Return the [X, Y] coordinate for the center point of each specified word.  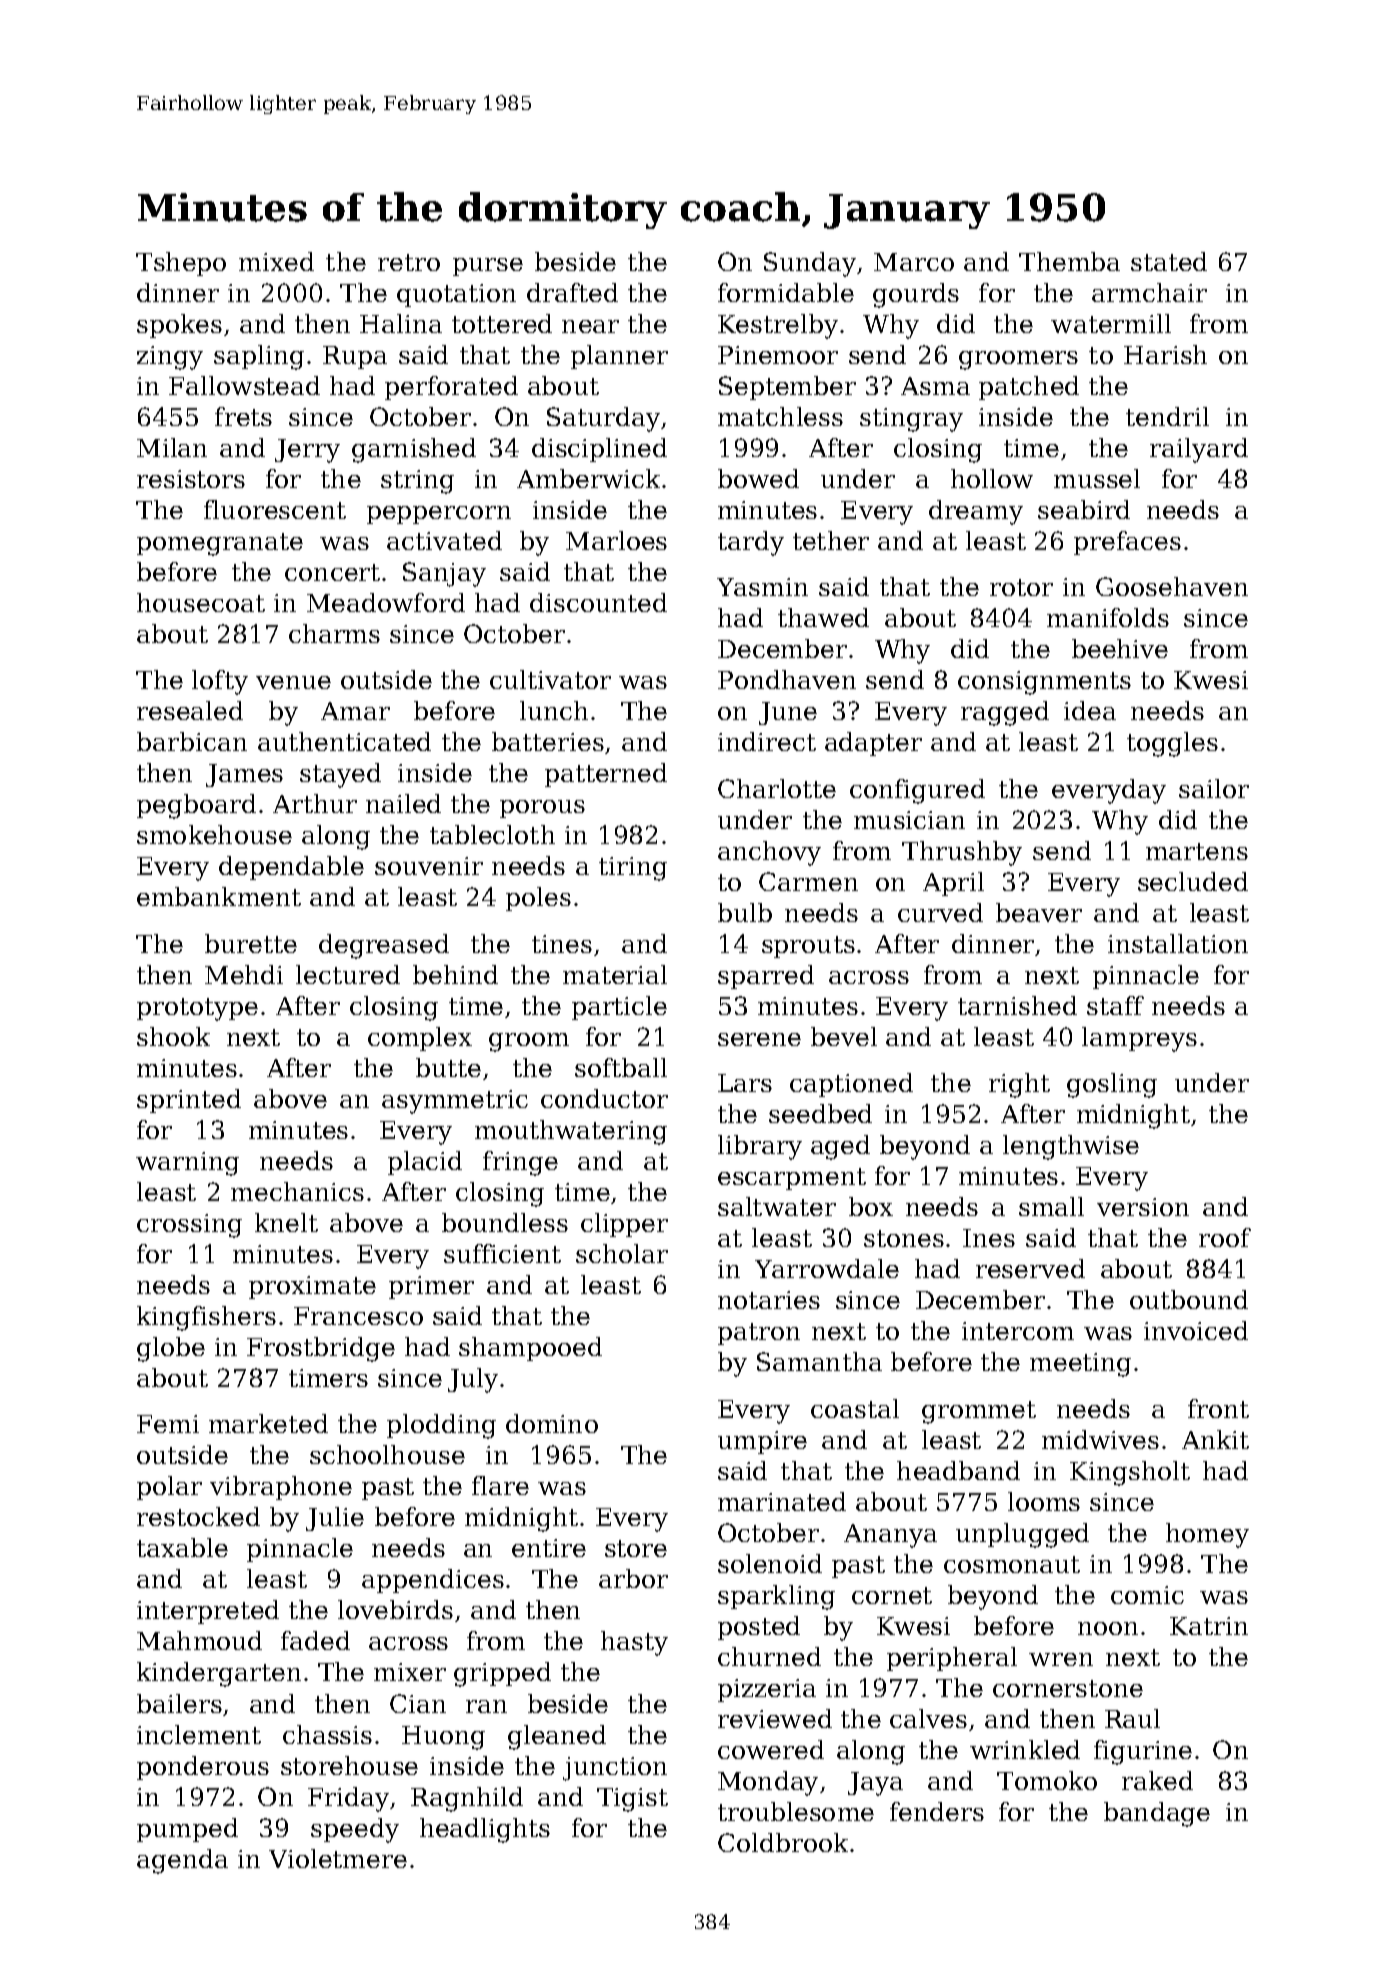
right [1019, 1085]
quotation [456, 295]
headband [958, 1470]
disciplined [599, 450]
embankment [219, 896]
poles [538, 899]
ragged [1005, 713]
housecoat [201, 602]
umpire [762, 1442]
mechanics [297, 1191]
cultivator [550, 679]
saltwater [777, 1206]
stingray [911, 420]
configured [917, 791]
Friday [348, 1799]
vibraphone [281, 1488]
